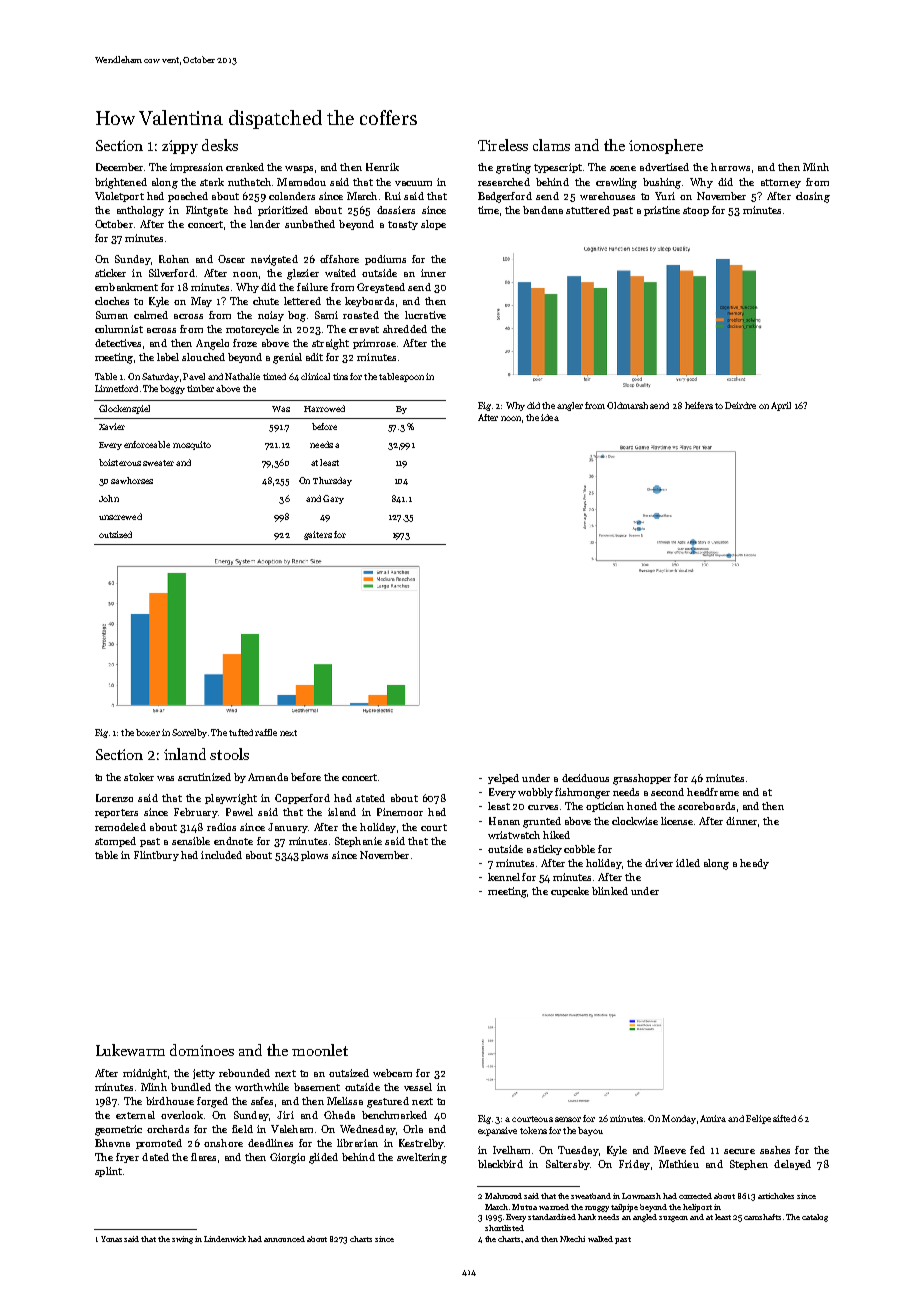  I want to click on sensor, so click(568, 1119).
